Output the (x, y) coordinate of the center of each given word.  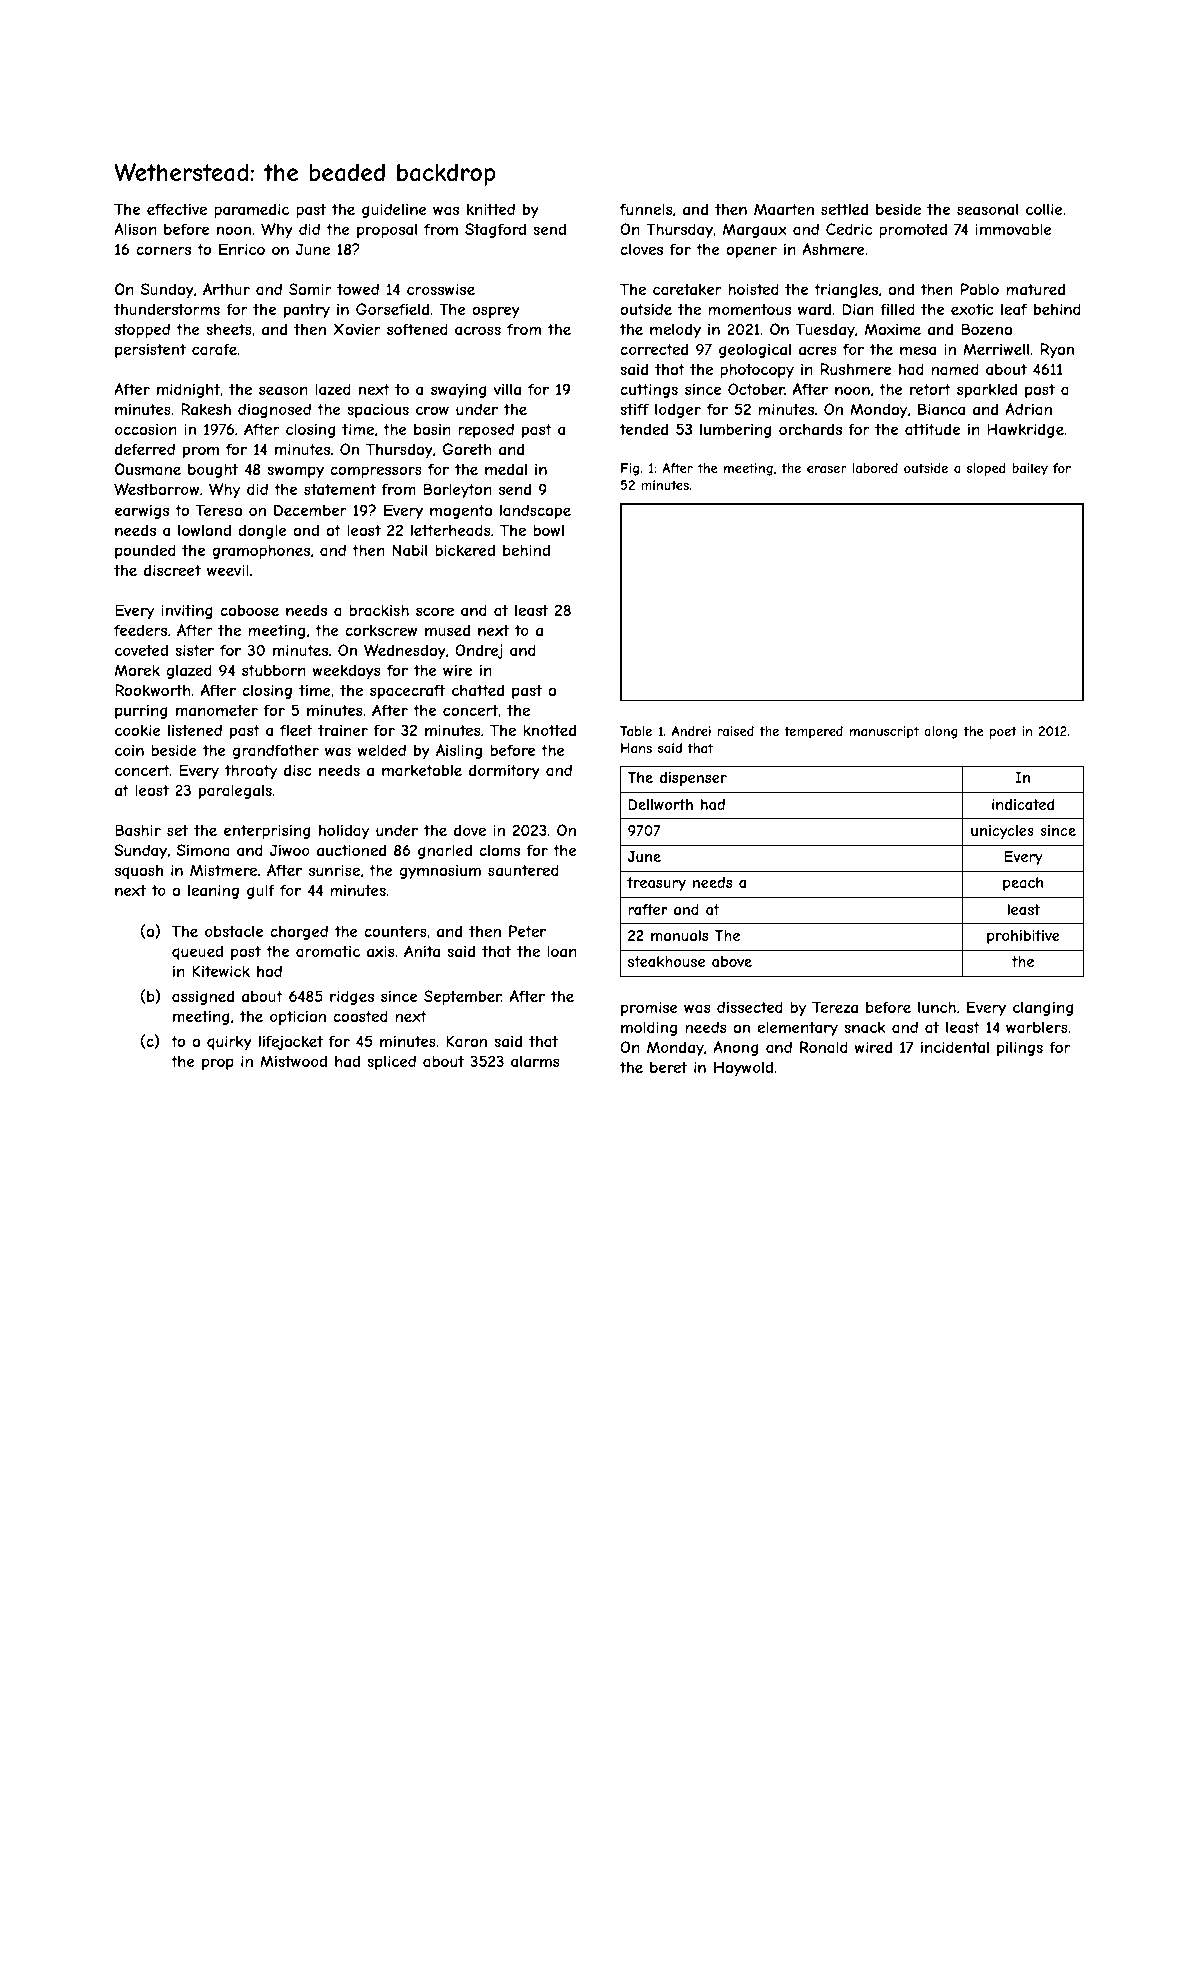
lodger (678, 410)
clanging (1043, 1008)
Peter (527, 931)
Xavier (357, 329)
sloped (986, 469)
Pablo (980, 289)
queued (197, 952)
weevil (228, 570)
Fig (630, 469)
